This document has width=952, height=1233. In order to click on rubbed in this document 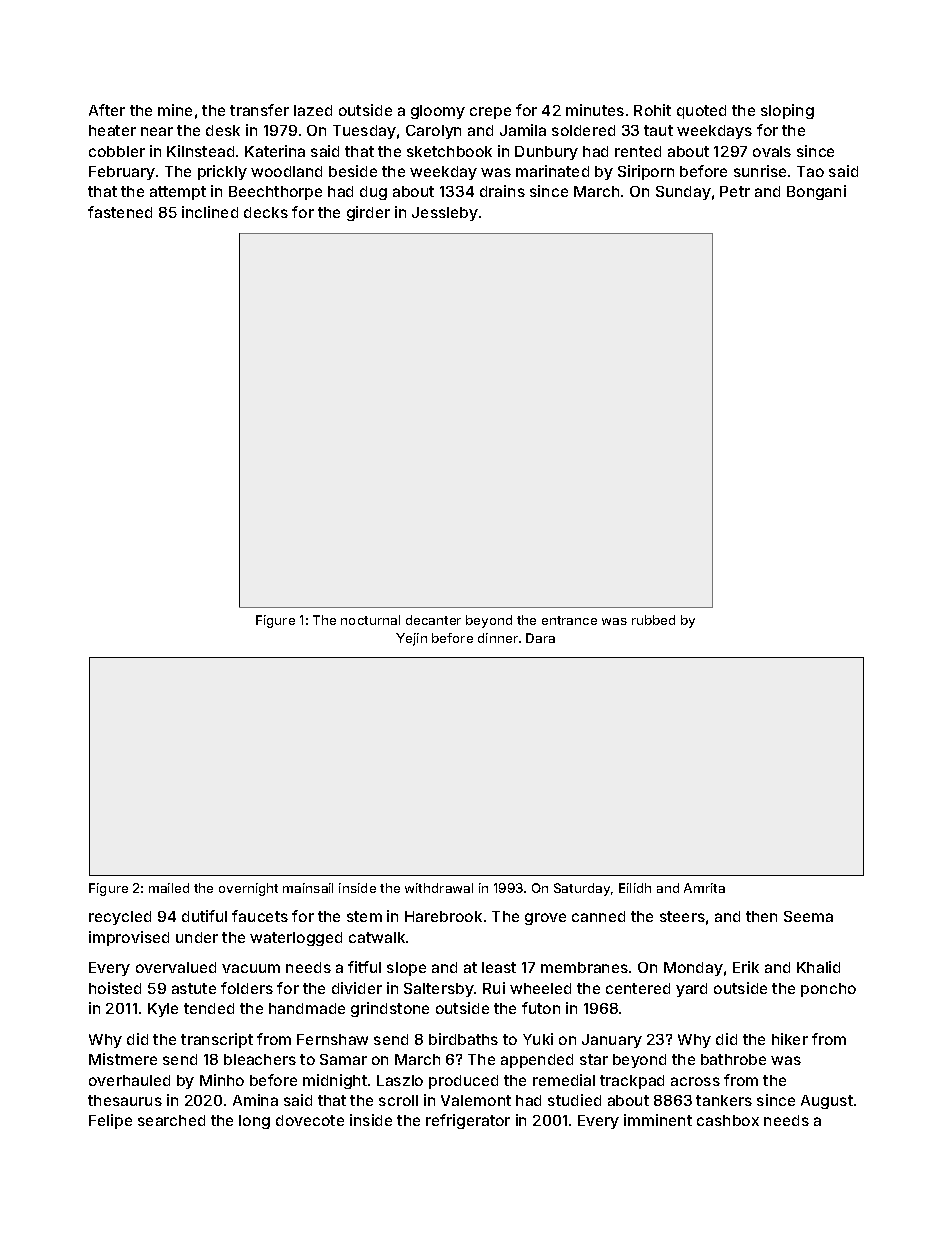, I will do `click(653, 620)`.
